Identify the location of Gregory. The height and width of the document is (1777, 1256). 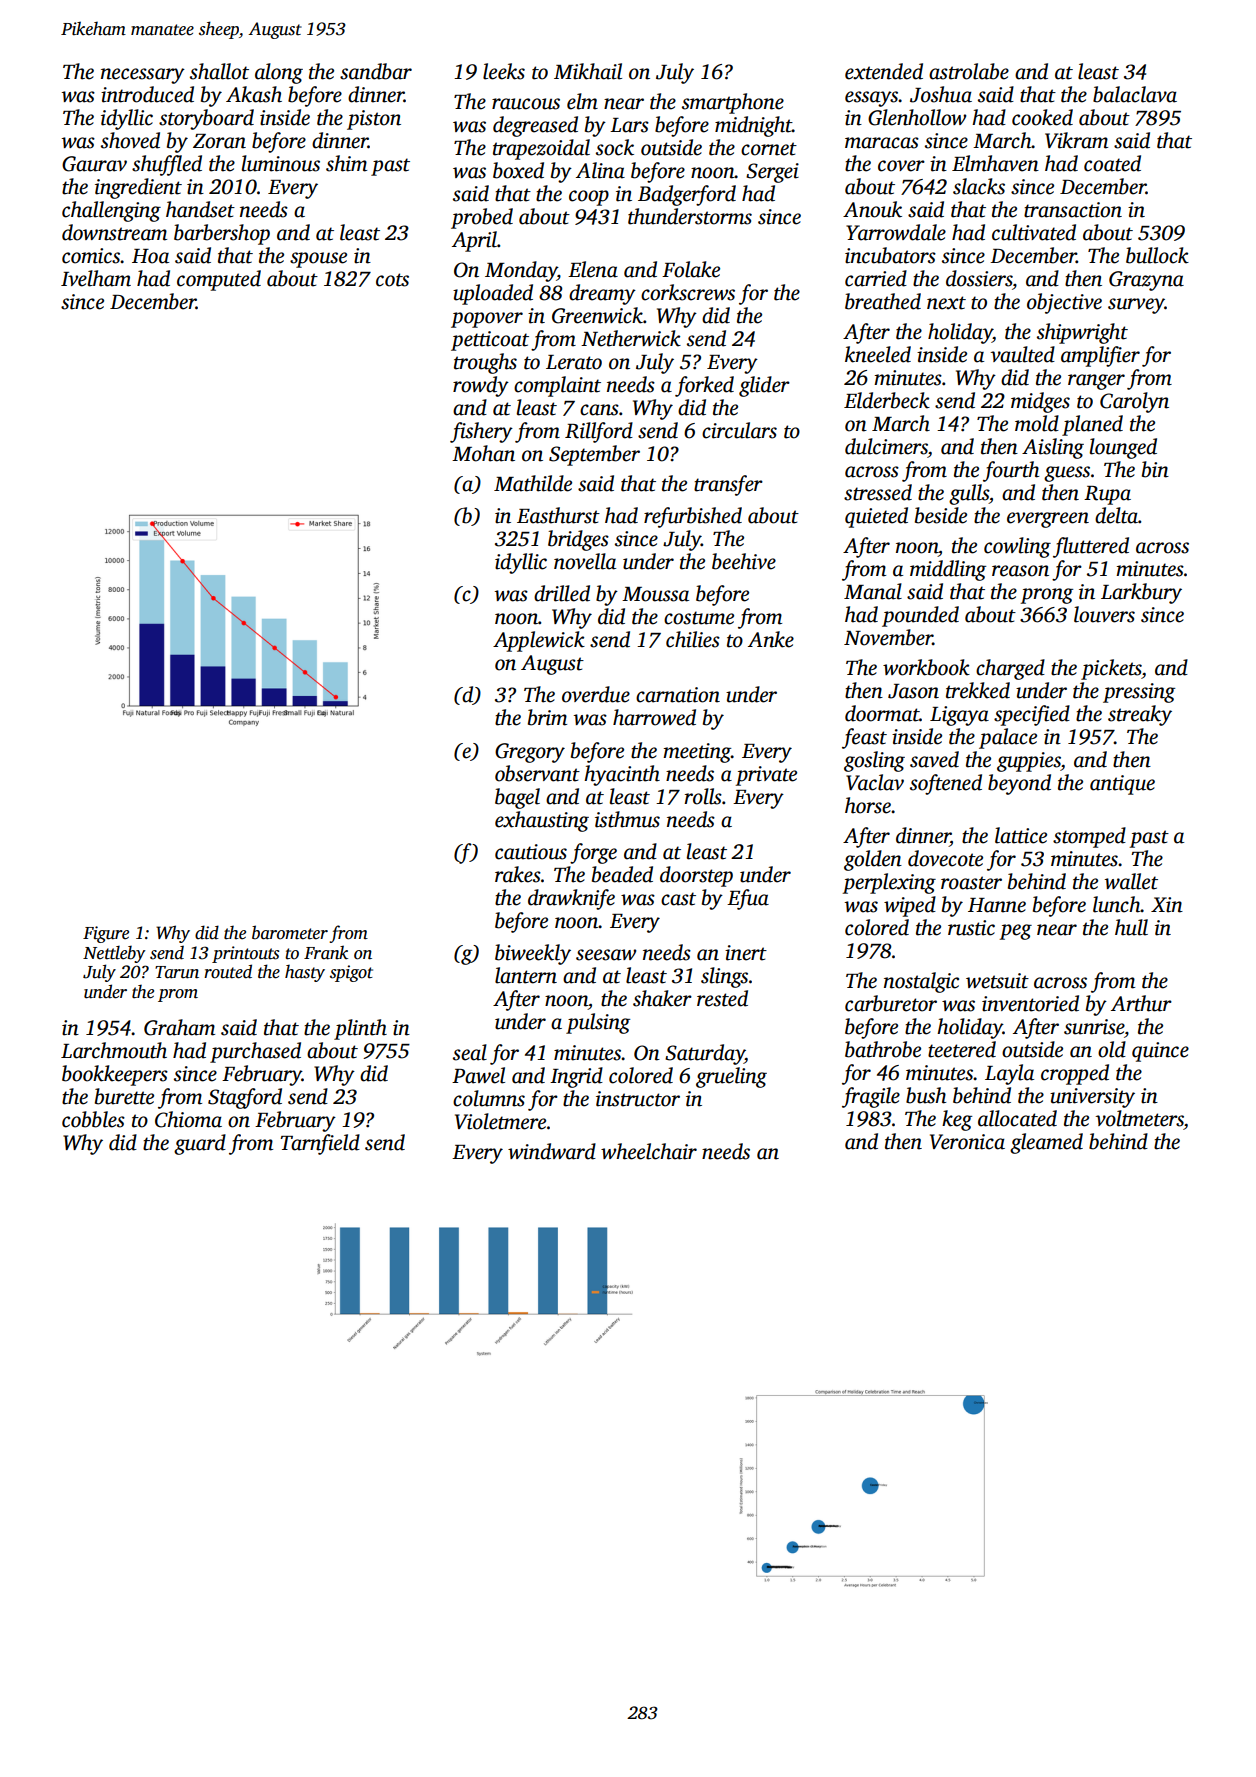
(530, 753).
